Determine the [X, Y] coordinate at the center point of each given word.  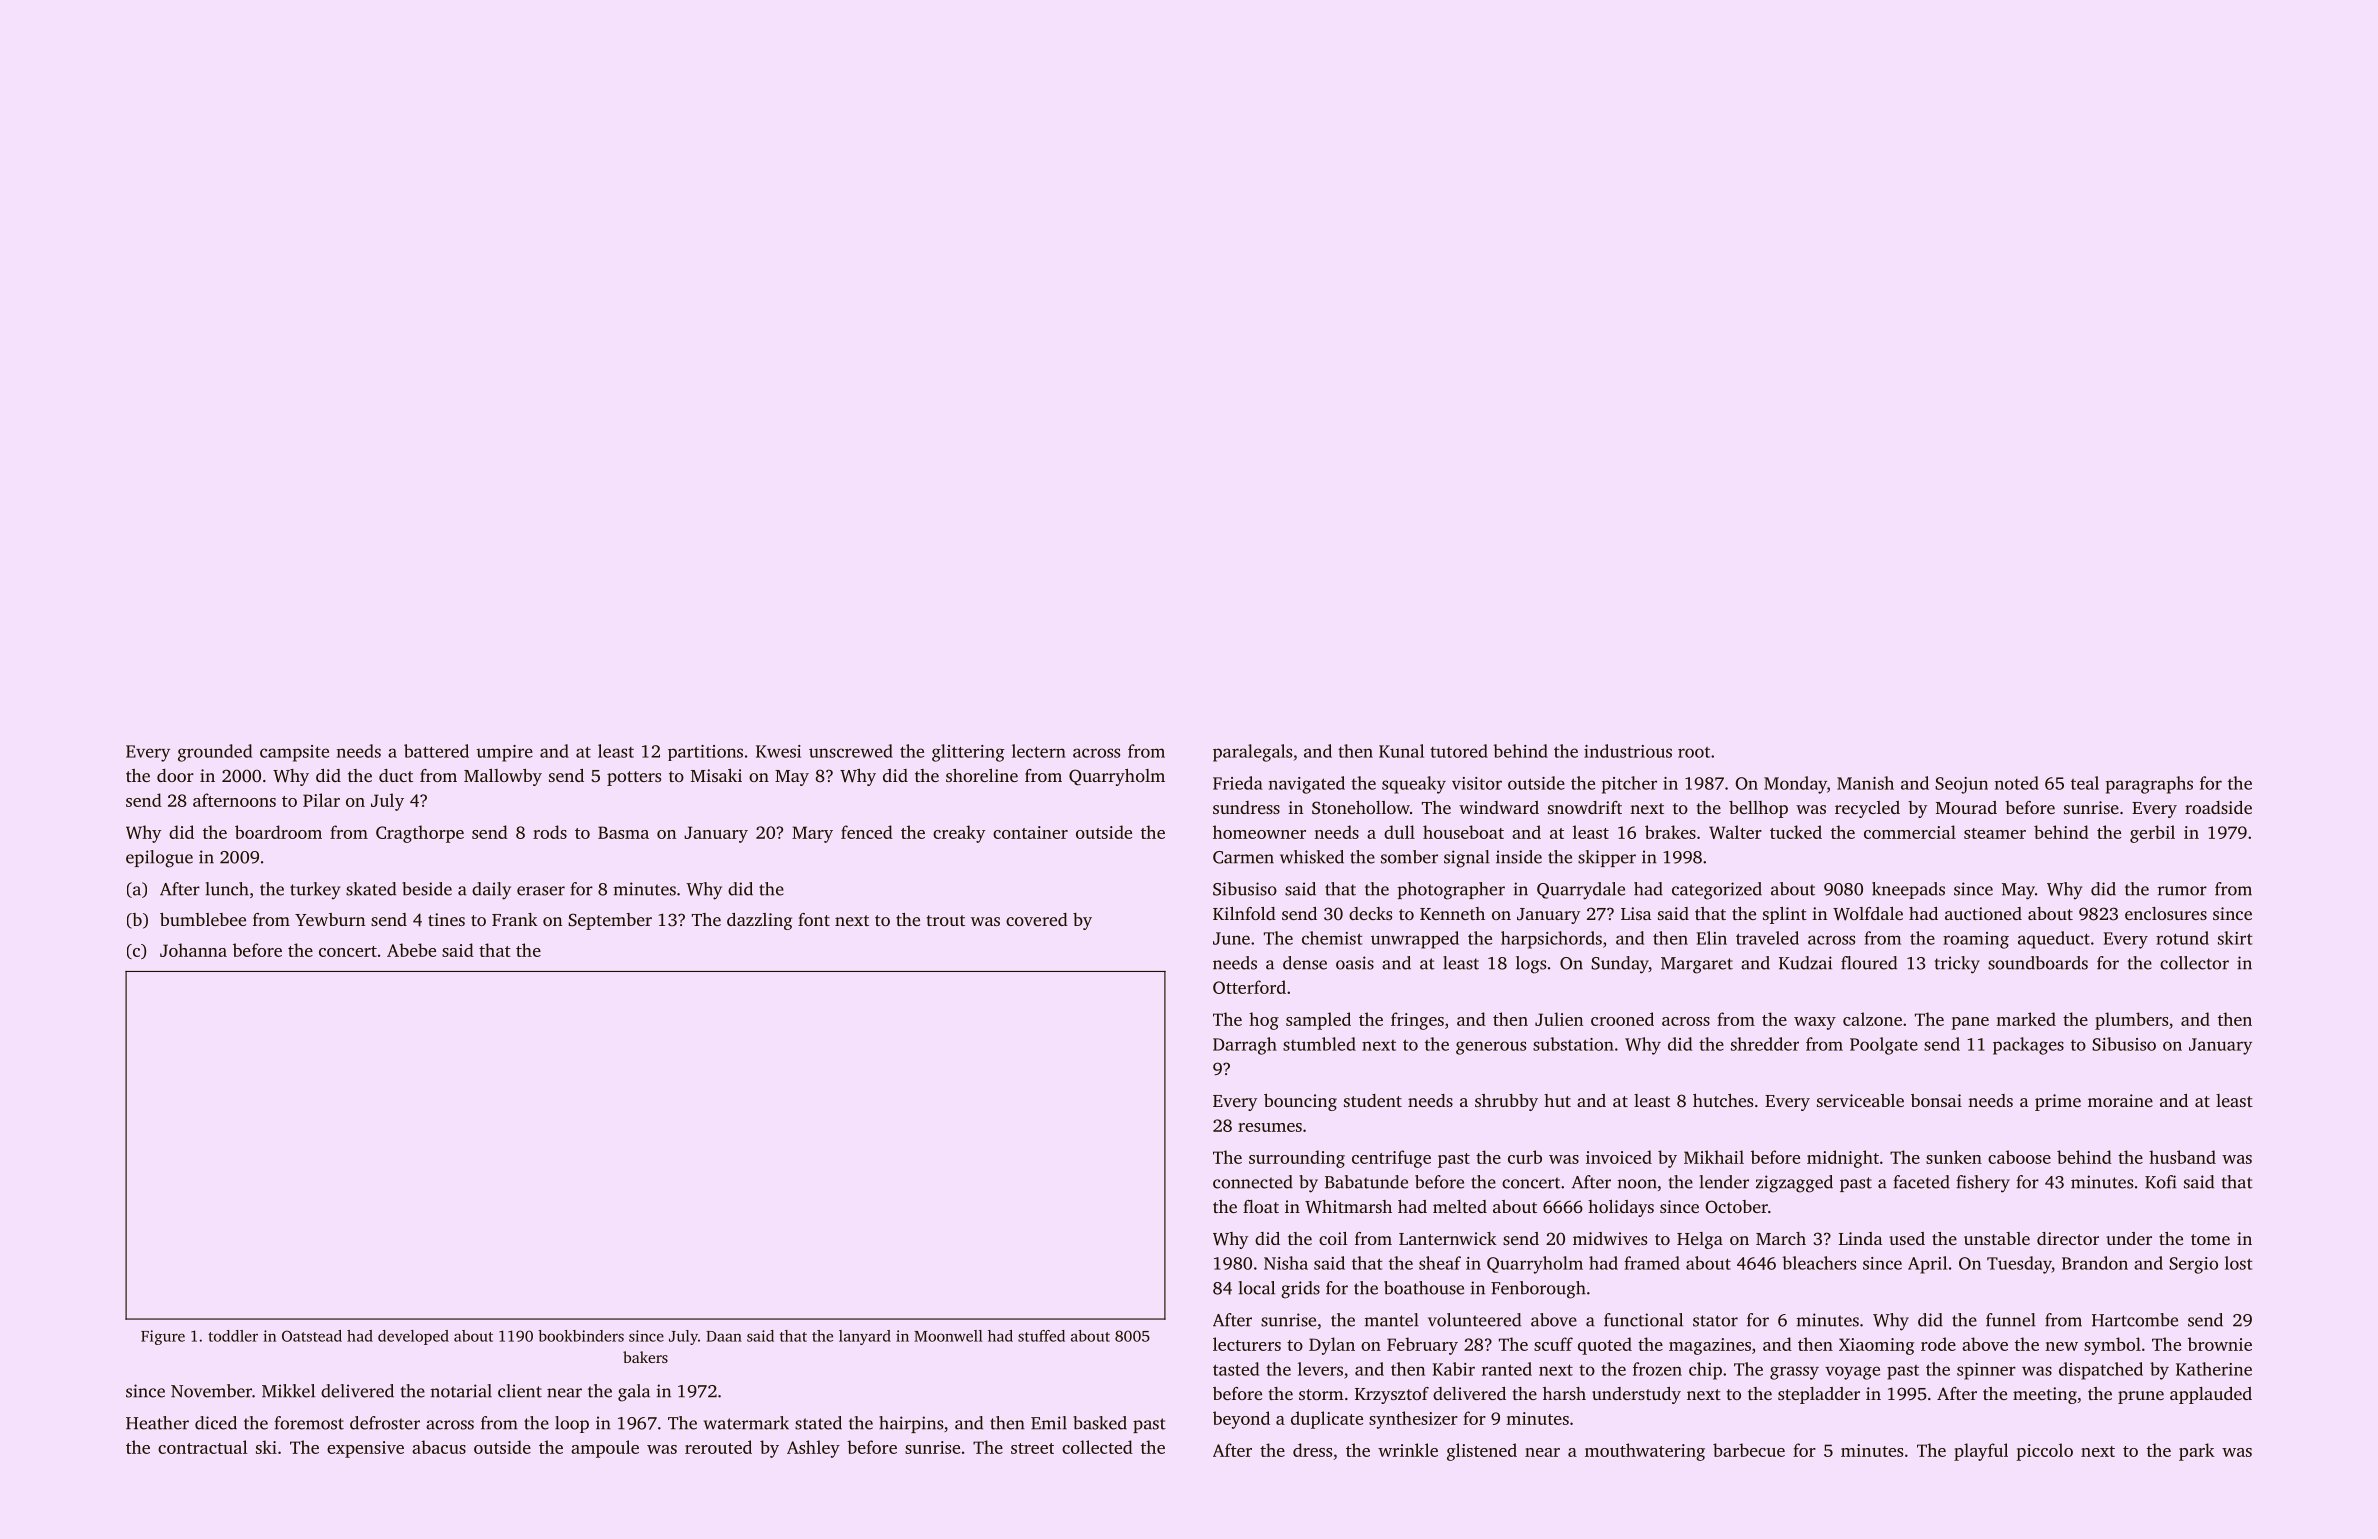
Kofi [2161, 1182]
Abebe [411, 950]
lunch [227, 889]
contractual [203, 1447]
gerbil [2152, 834]
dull [1399, 832]
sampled [1318, 1021]
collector [2194, 963]
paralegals [1252, 753]
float [1261, 1206]
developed [413, 1337]
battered [436, 751]
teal [2085, 783]
